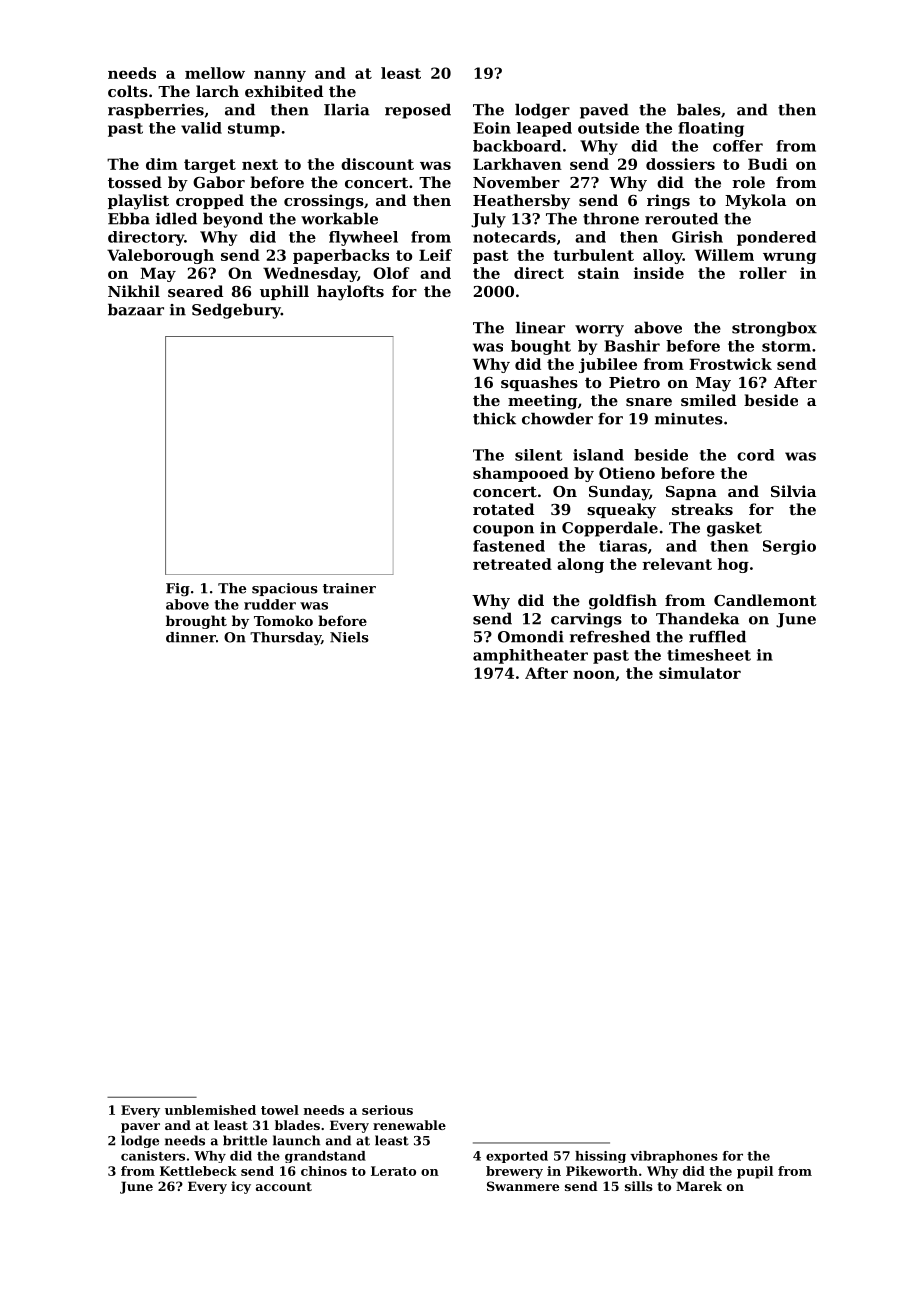  What do you see at coordinates (349, 637) in the document?
I see `Niels` at bounding box center [349, 637].
